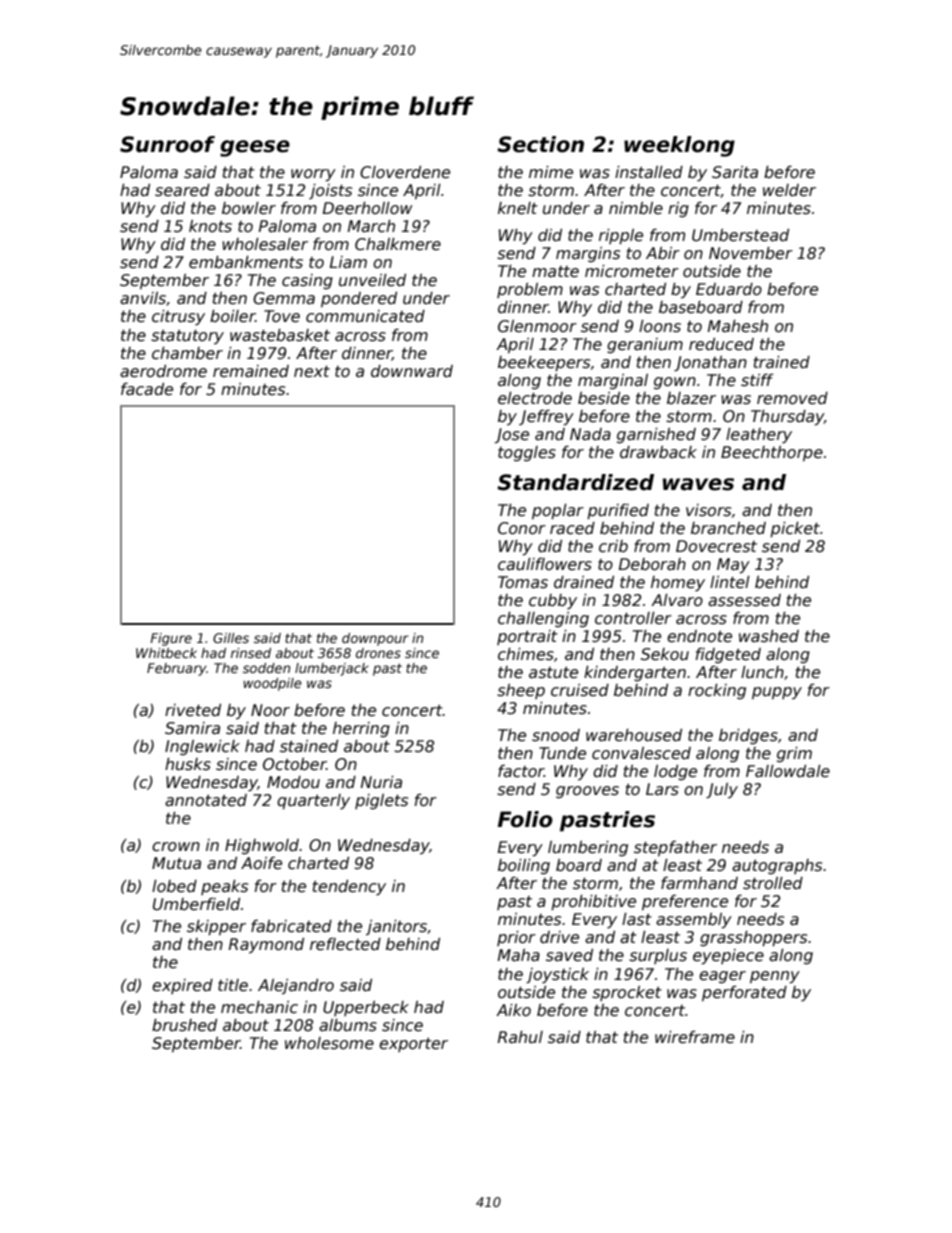 This page has width=952, height=1233. I want to click on anvils, so click(143, 298).
